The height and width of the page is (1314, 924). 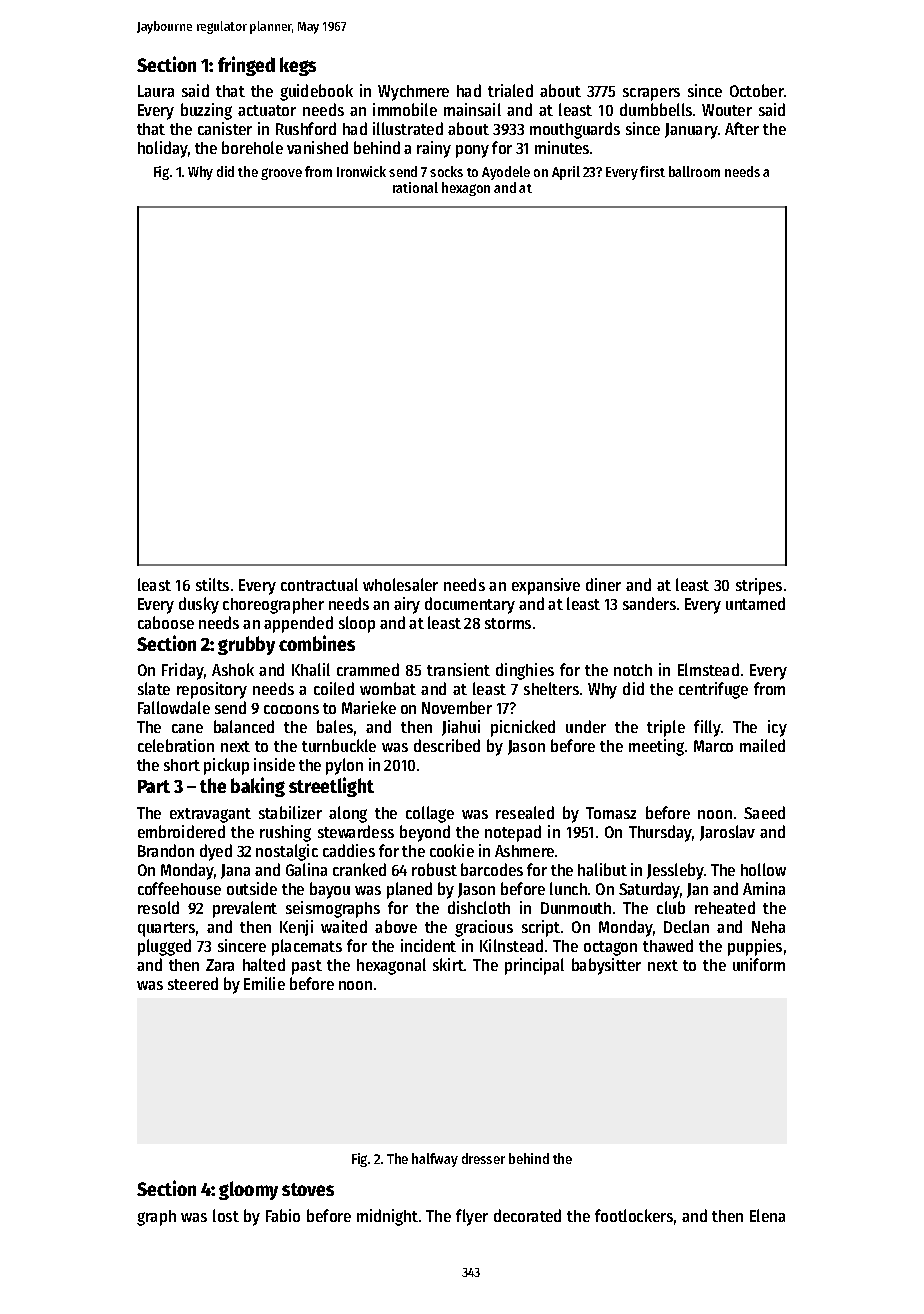 I want to click on Elena, so click(x=767, y=1215).
